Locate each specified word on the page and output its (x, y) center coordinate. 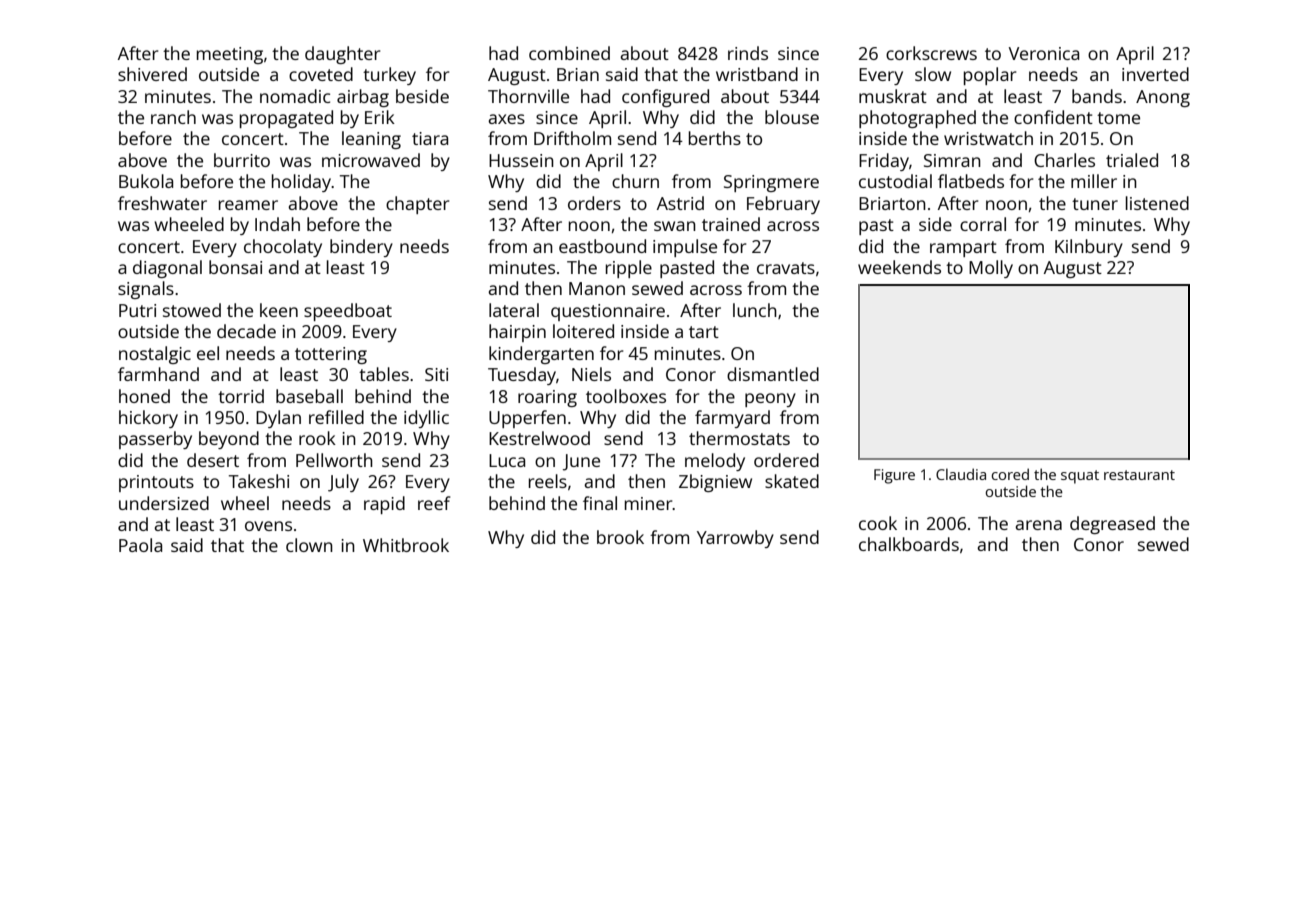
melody (715, 462)
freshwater (162, 203)
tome (1118, 118)
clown (309, 545)
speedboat (348, 312)
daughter (342, 55)
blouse (792, 117)
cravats (786, 268)
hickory (148, 419)
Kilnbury (1089, 248)
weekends (899, 267)
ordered (786, 460)
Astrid (680, 203)
